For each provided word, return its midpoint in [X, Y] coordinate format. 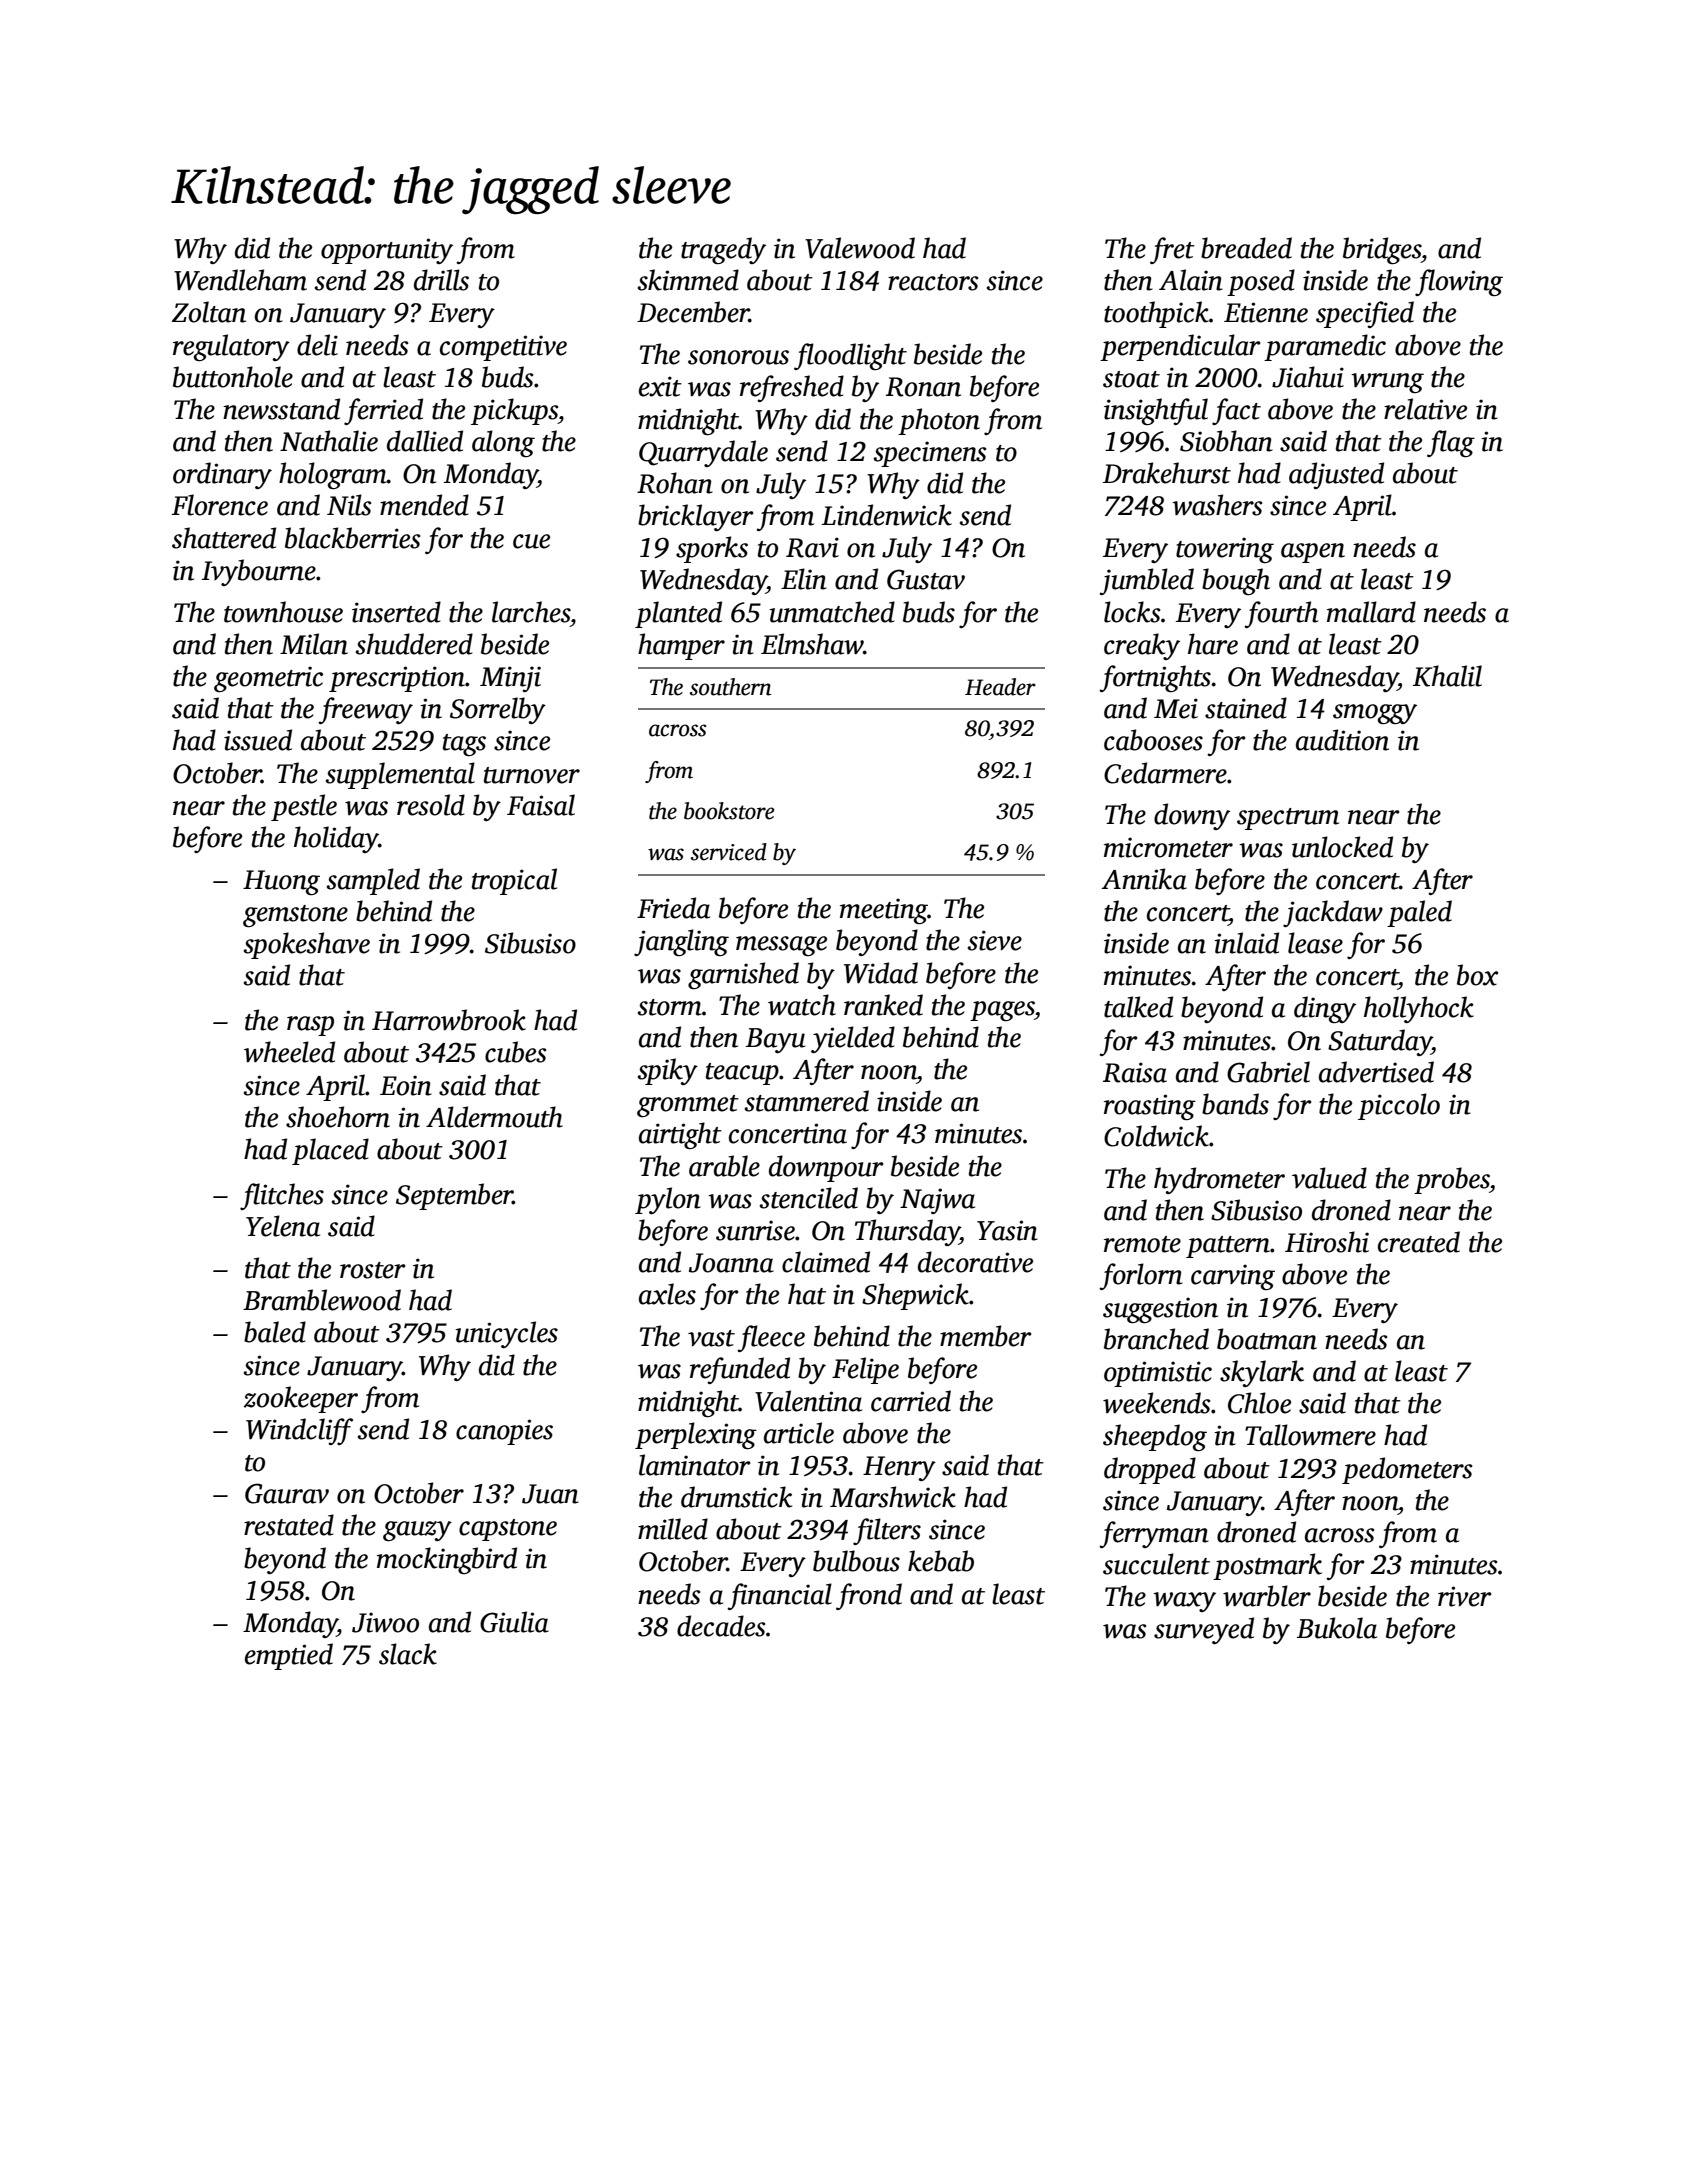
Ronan [923, 387]
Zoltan [209, 312]
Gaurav [287, 1493]
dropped [1150, 1470]
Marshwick [893, 1497]
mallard [1371, 612]
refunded [740, 1370]
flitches [282, 1196]
